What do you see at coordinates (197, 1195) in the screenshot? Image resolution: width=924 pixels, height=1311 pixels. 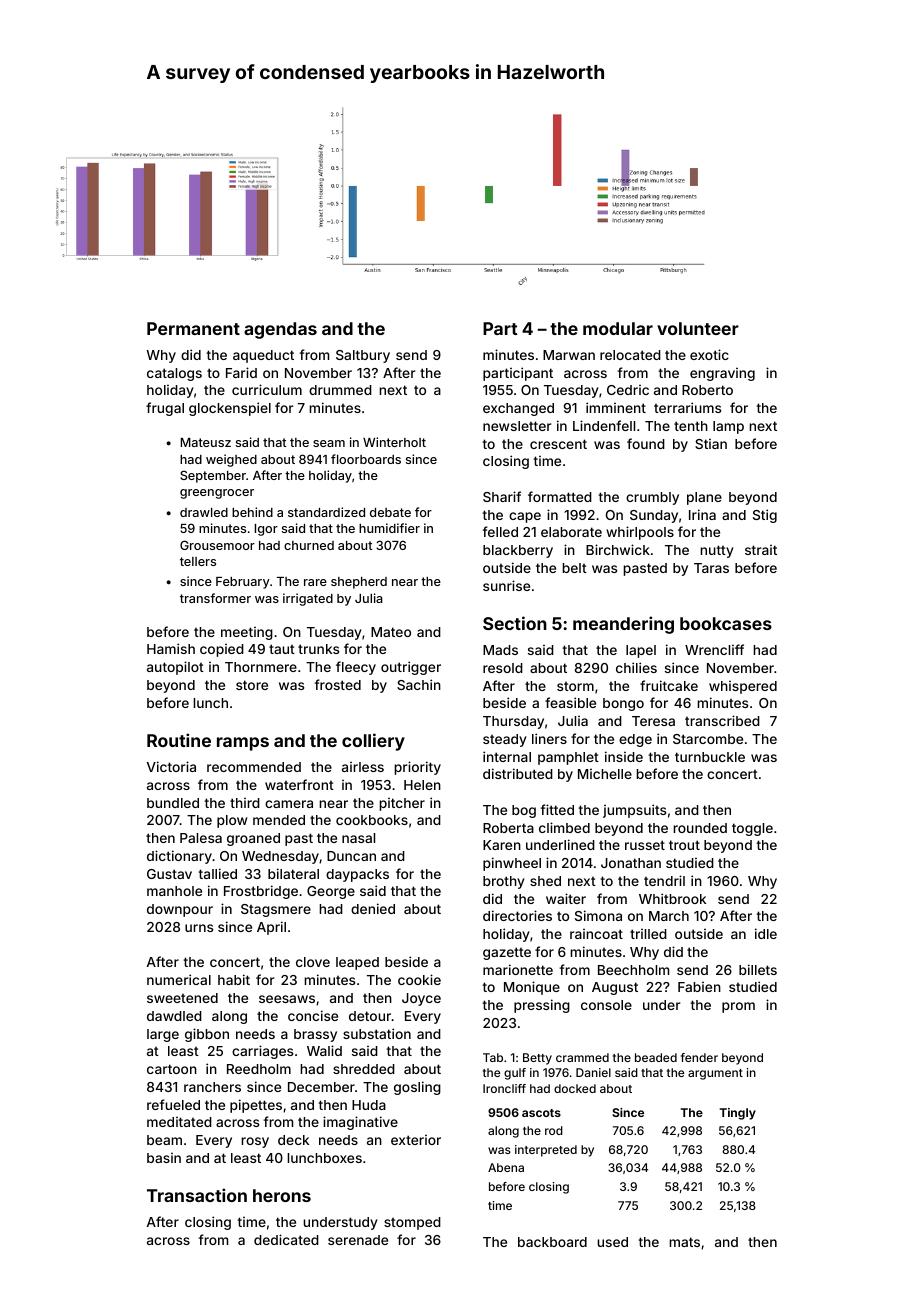 I see `Transaction` at bounding box center [197, 1195].
